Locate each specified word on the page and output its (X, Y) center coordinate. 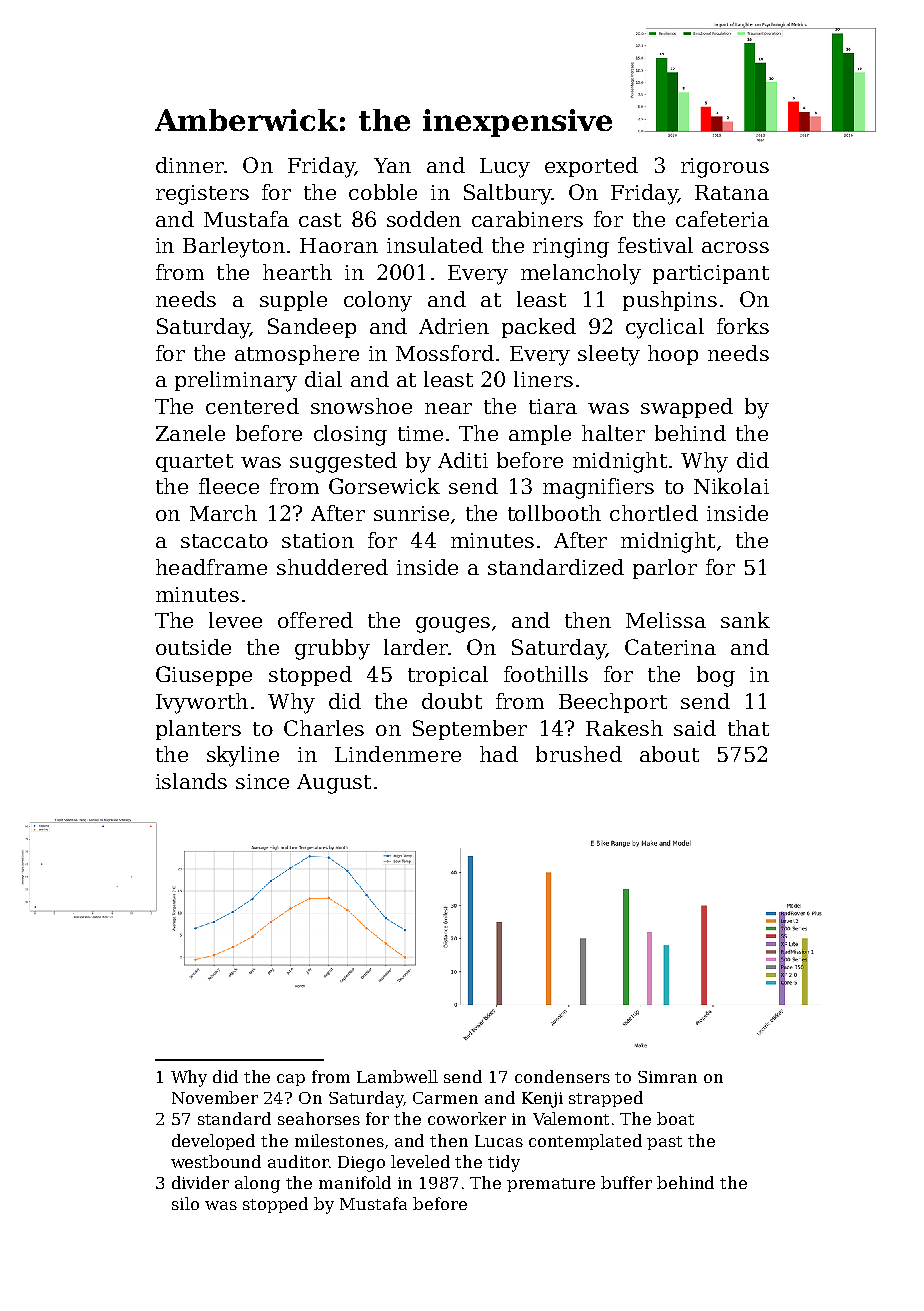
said (695, 728)
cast (320, 220)
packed (539, 328)
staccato (224, 541)
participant (711, 274)
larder (416, 647)
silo (185, 1203)
